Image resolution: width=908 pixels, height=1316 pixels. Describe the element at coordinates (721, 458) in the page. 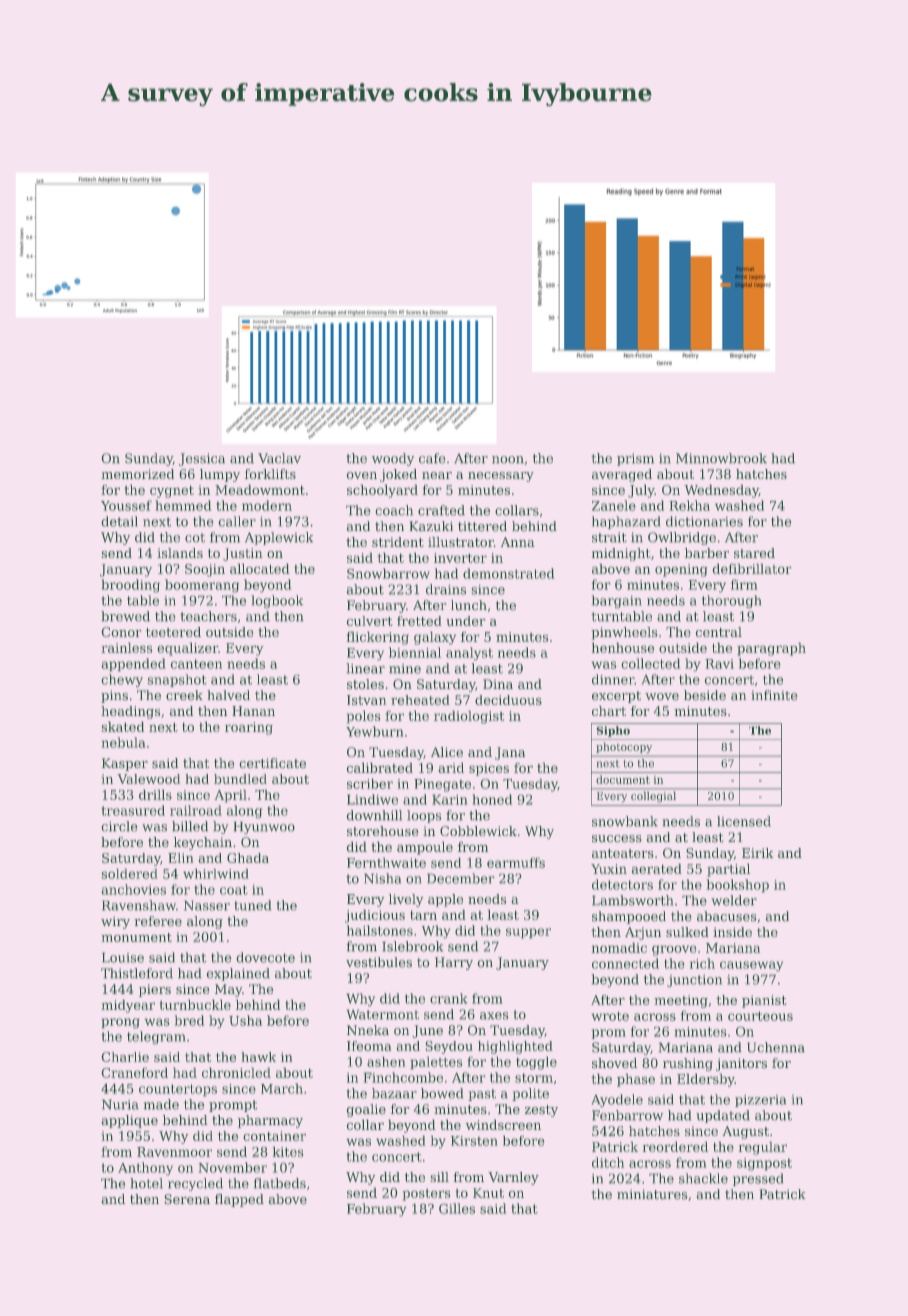

I see `Minnowbrook` at that location.
